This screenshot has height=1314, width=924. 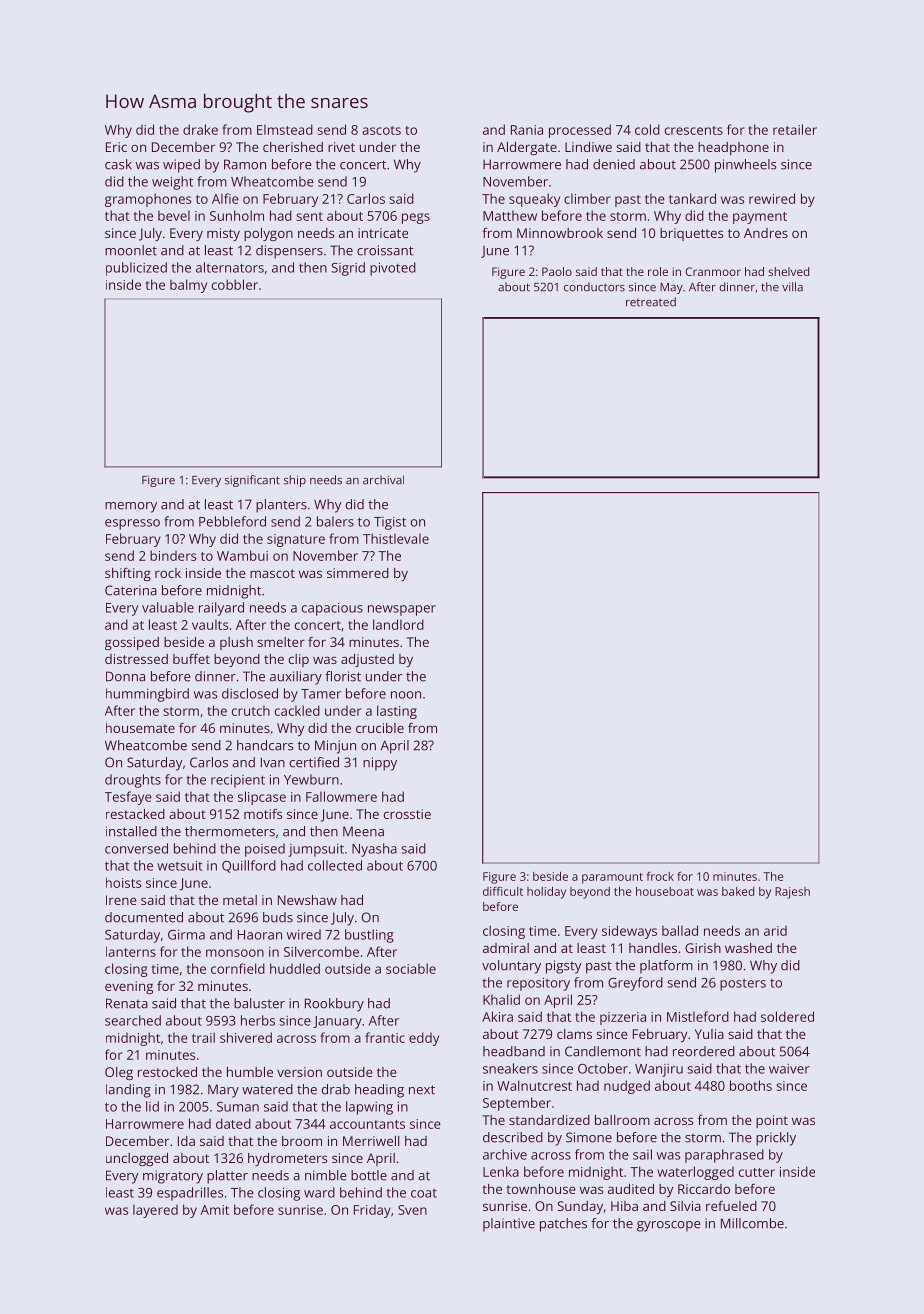 What do you see at coordinates (527, 130) in the screenshot?
I see `Rania` at bounding box center [527, 130].
